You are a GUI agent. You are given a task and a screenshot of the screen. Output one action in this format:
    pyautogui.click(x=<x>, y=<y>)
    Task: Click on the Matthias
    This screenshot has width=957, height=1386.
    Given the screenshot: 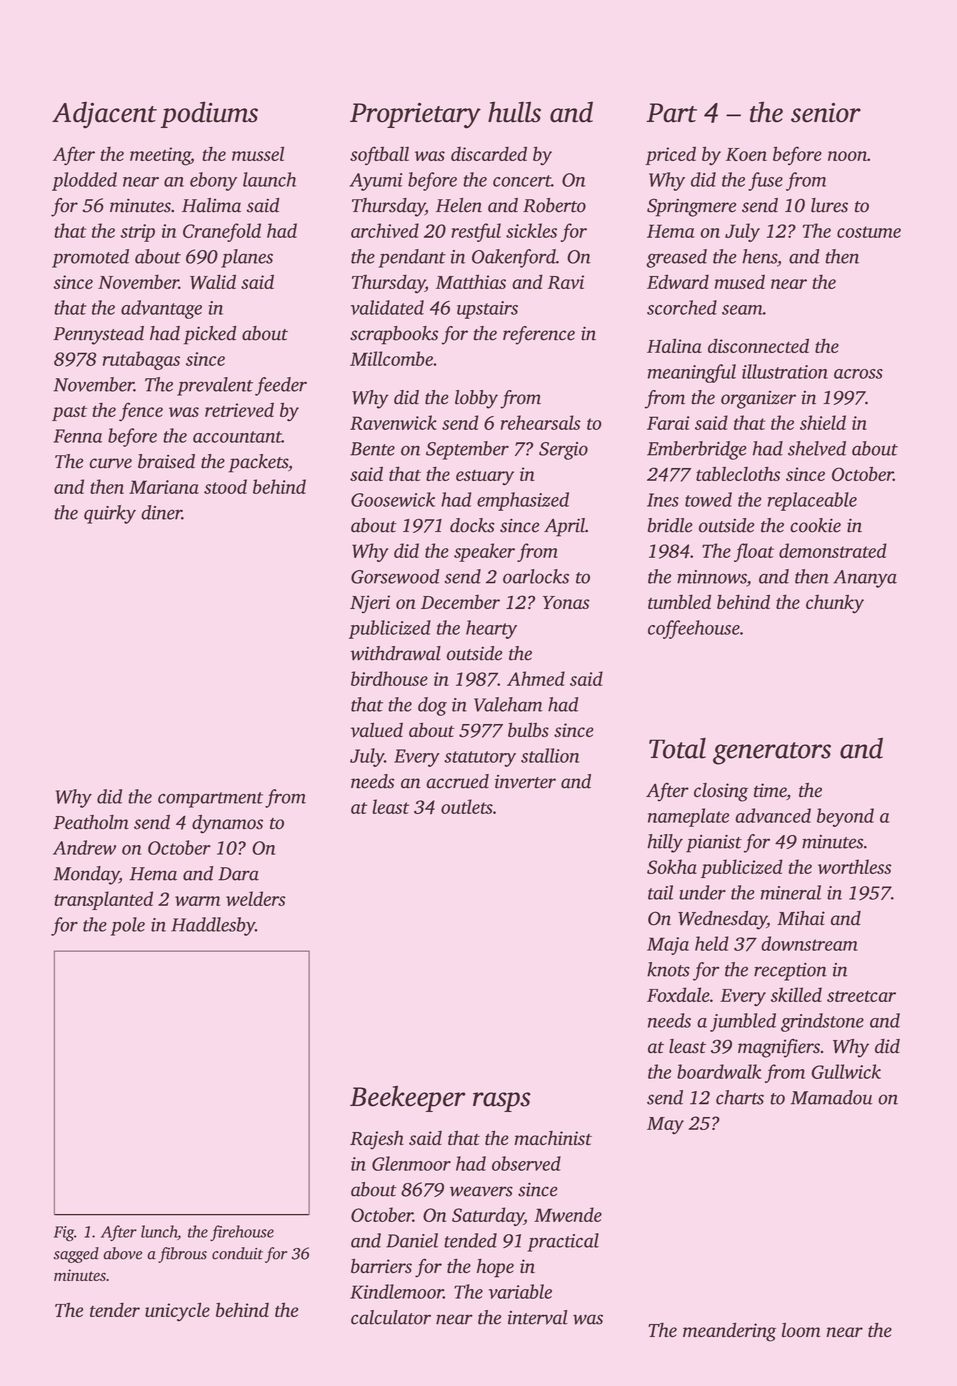 What is the action you would take?
    pyautogui.click(x=471, y=281)
